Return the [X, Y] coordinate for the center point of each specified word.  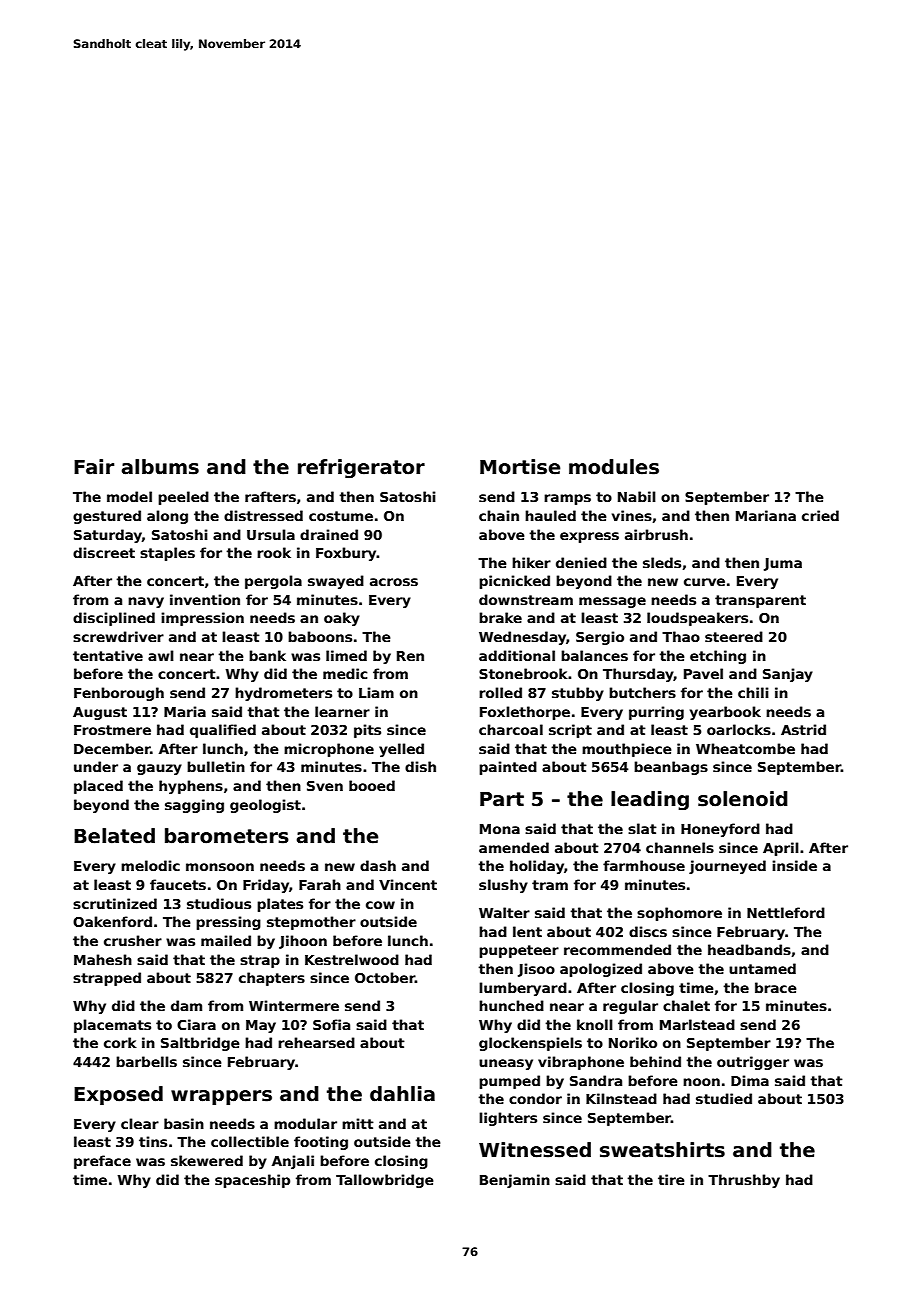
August [100, 713]
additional [517, 655]
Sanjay [788, 675]
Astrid [803, 729]
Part [502, 799]
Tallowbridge [385, 1181]
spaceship [252, 1181]
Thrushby [744, 1181]
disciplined [114, 619]
